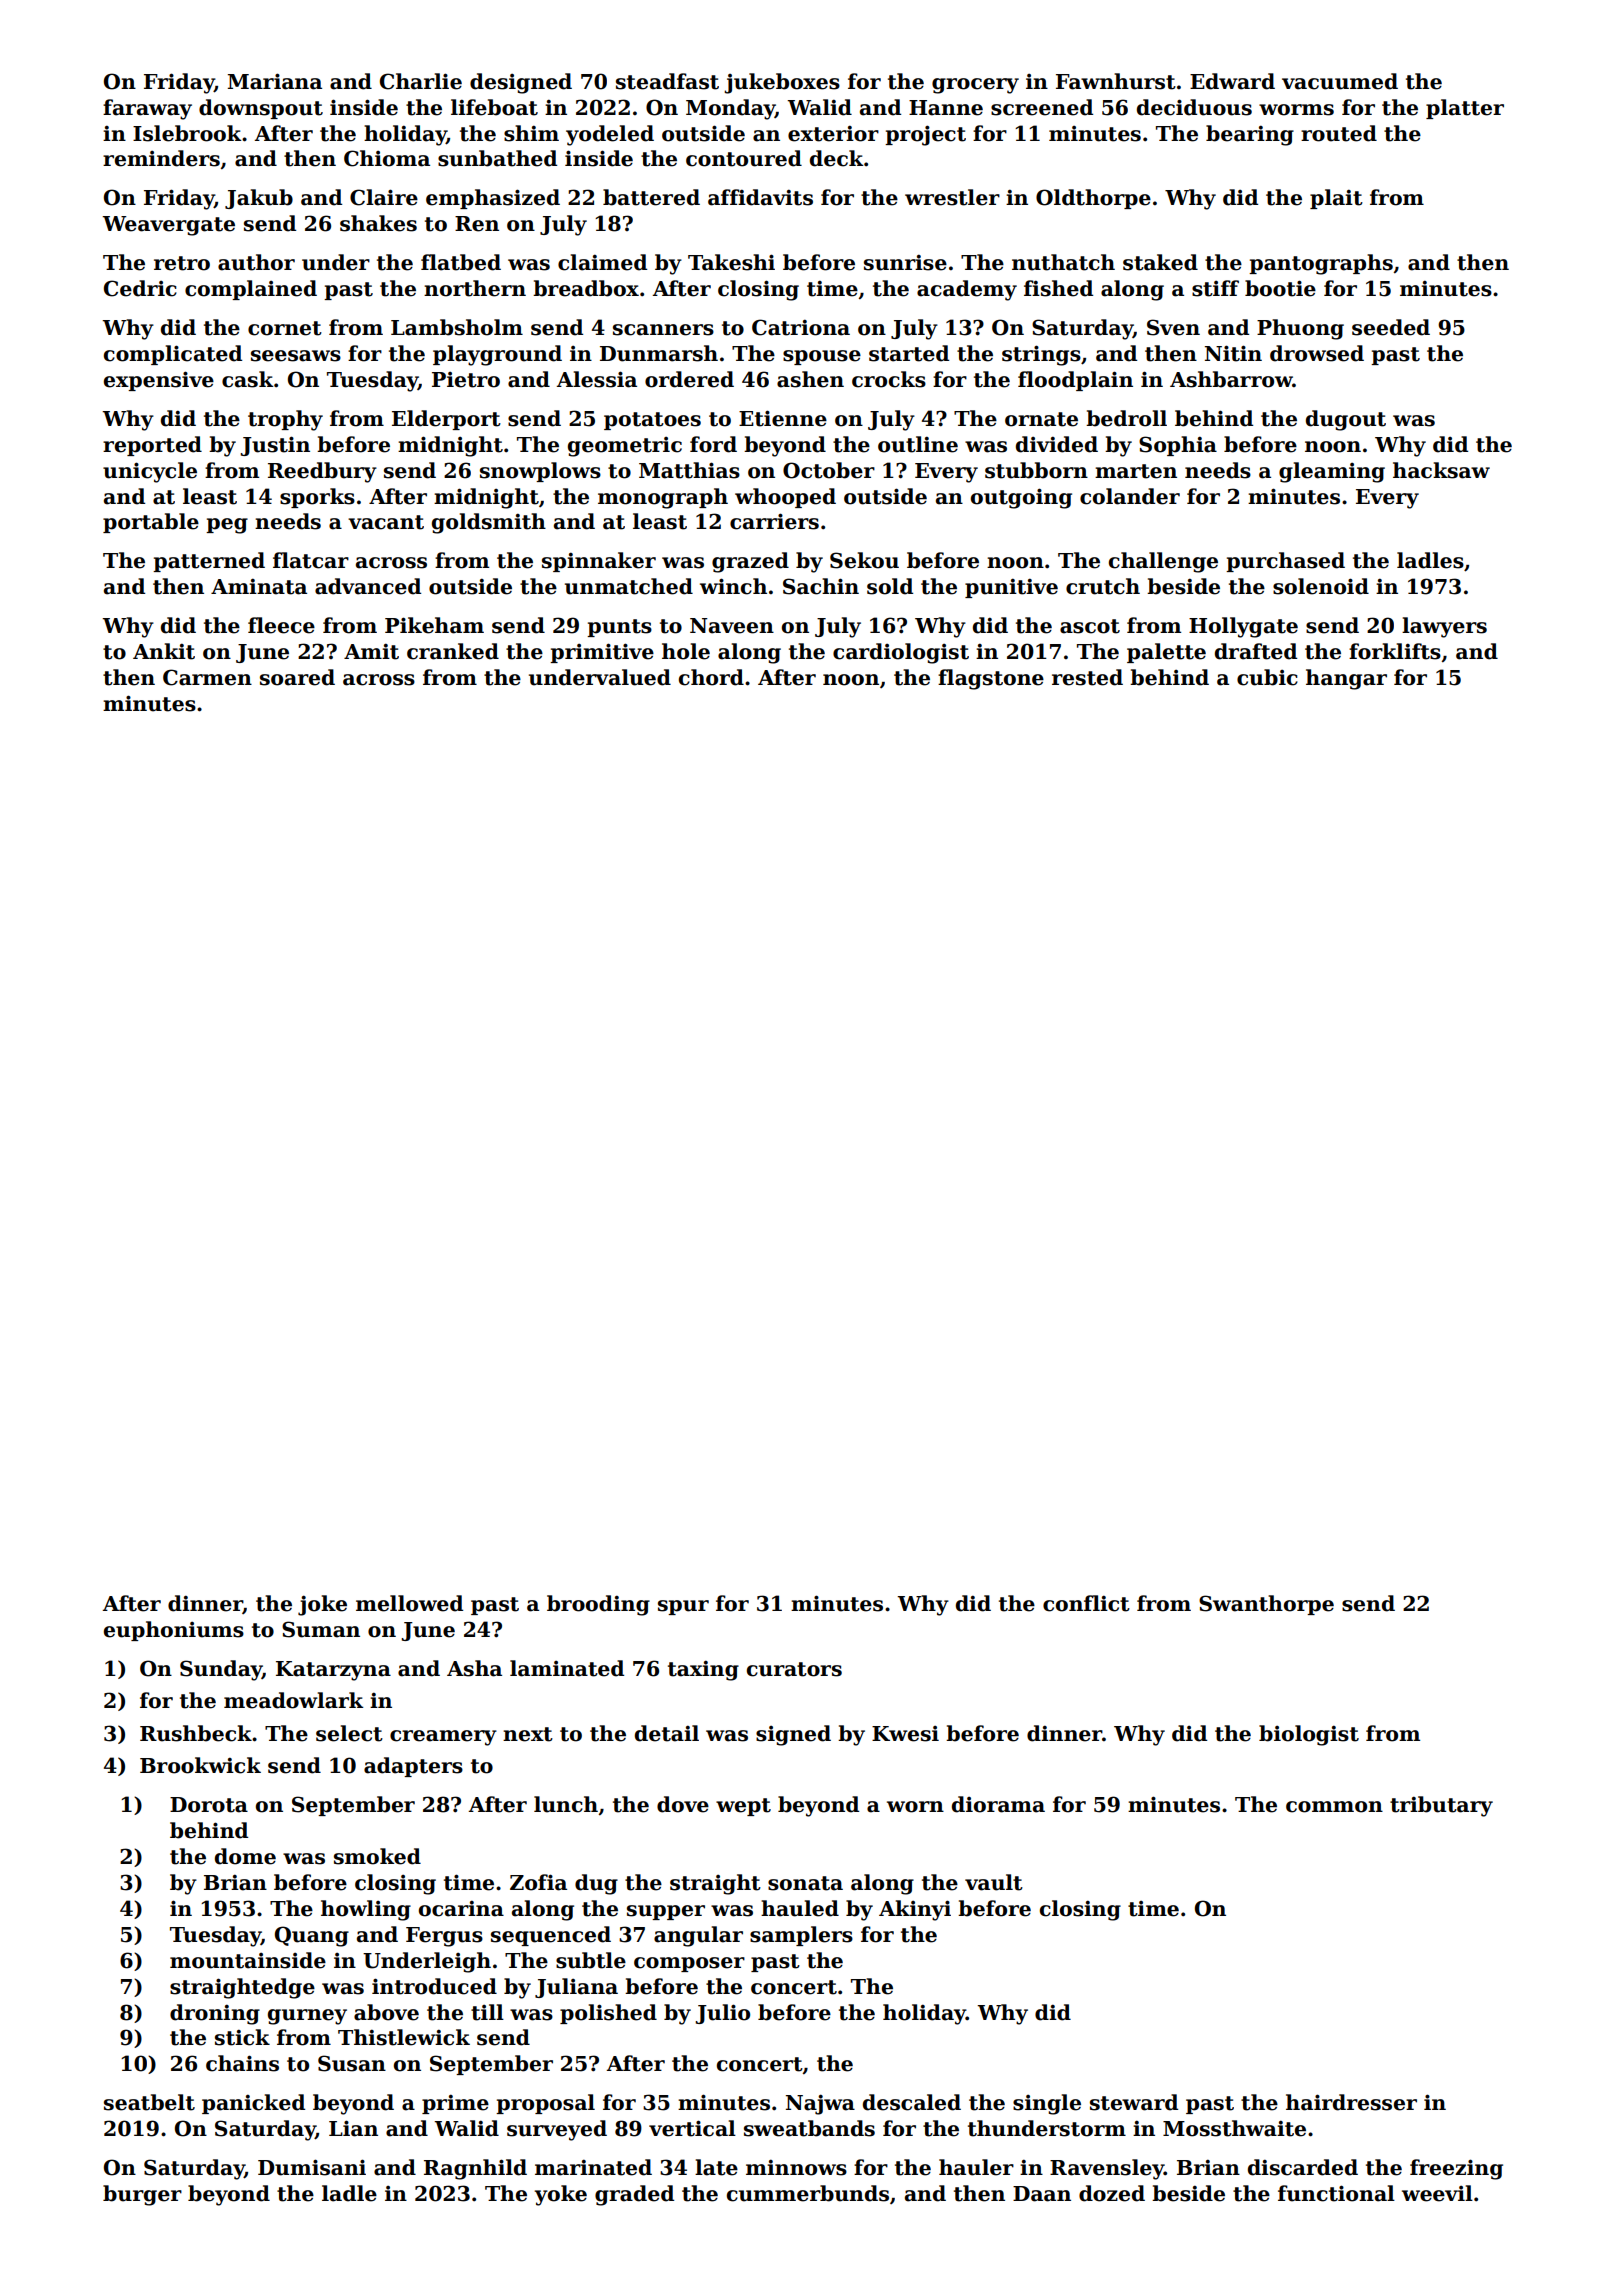 The width and height of the screenshot is (1620, 2292). Describe the element at coordinates (782, 83) in the screenshot. I see `jukeboxes` at that location.
